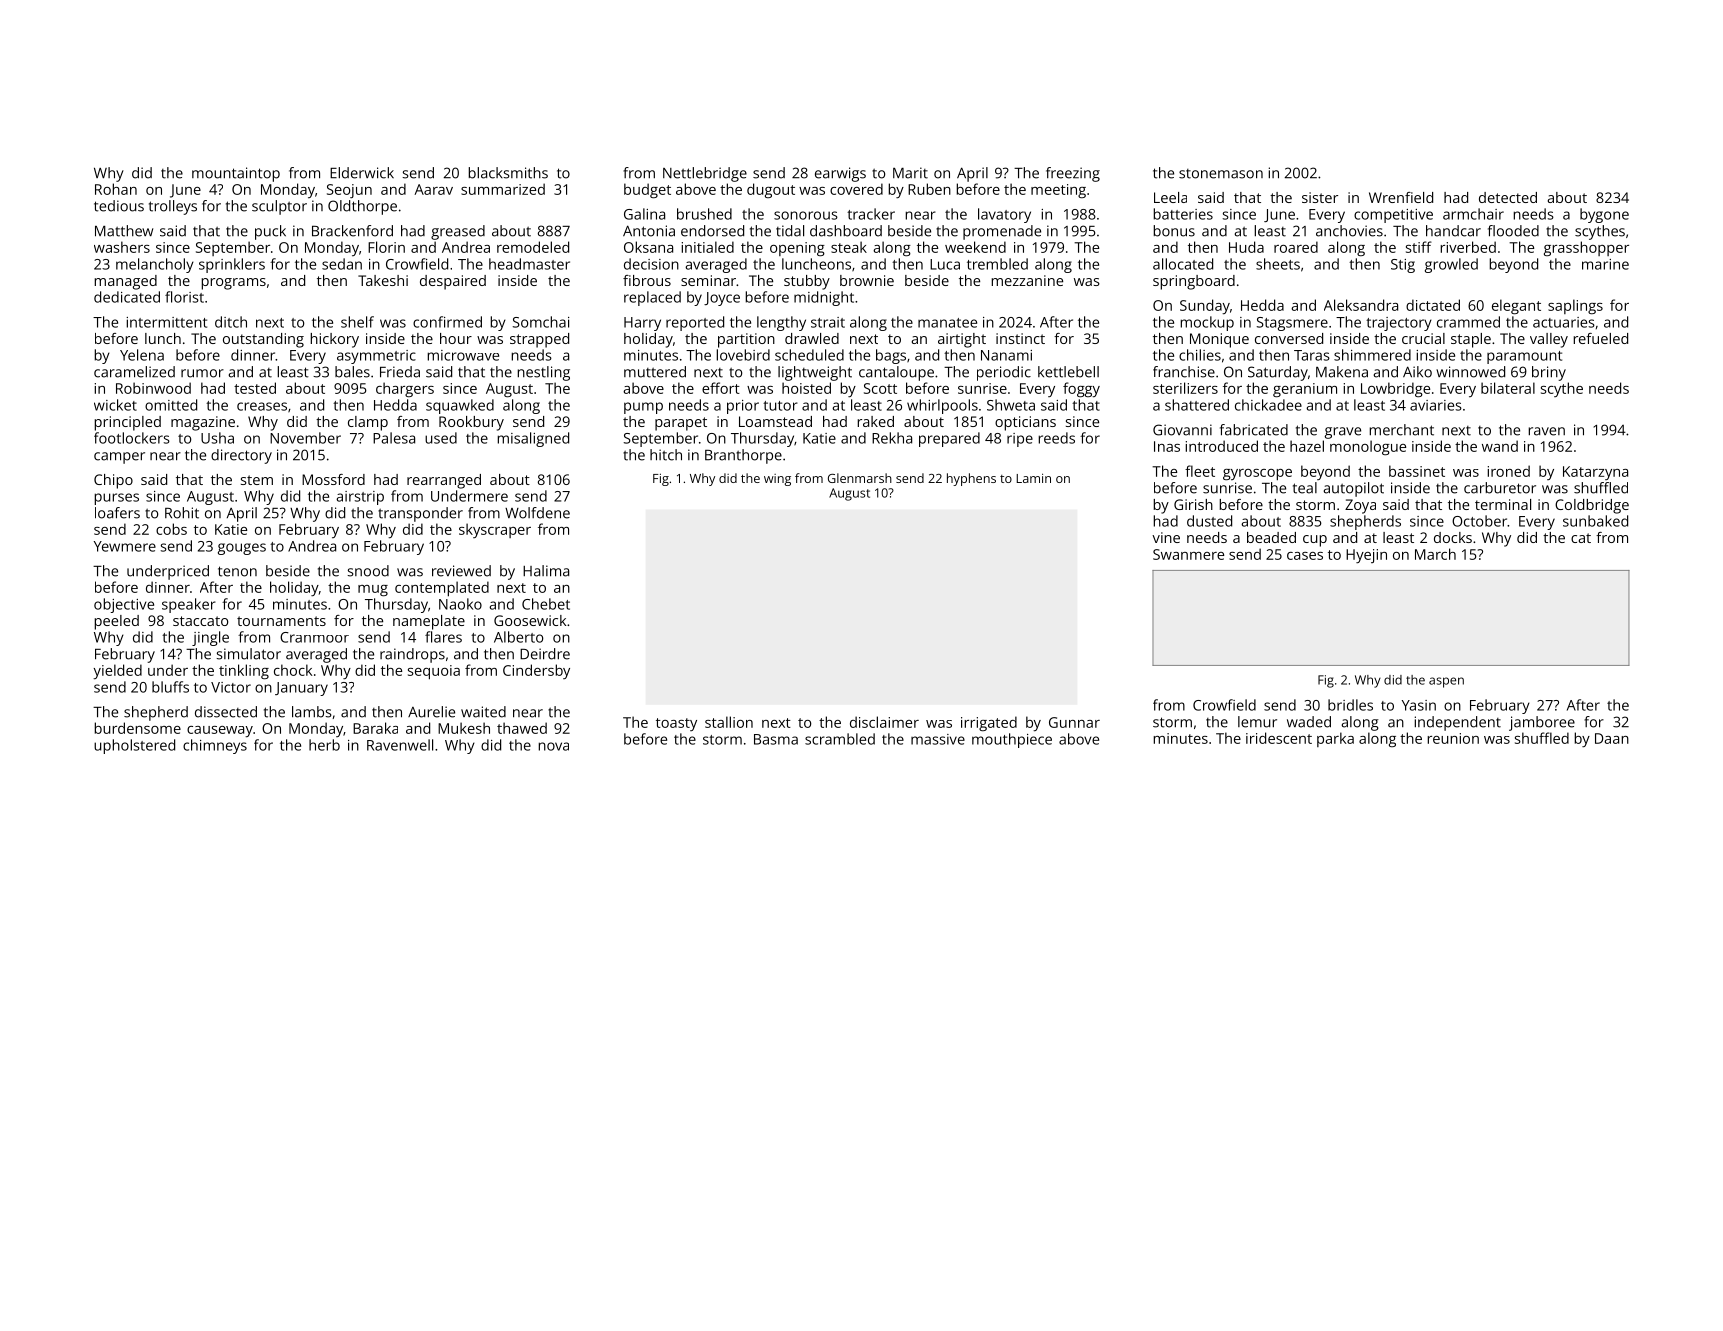 The image size is (1723, 1331). What do you see at coordinates (1221, 174) in the image?
I see `stonemason` at bounding box center [1221, 174].
